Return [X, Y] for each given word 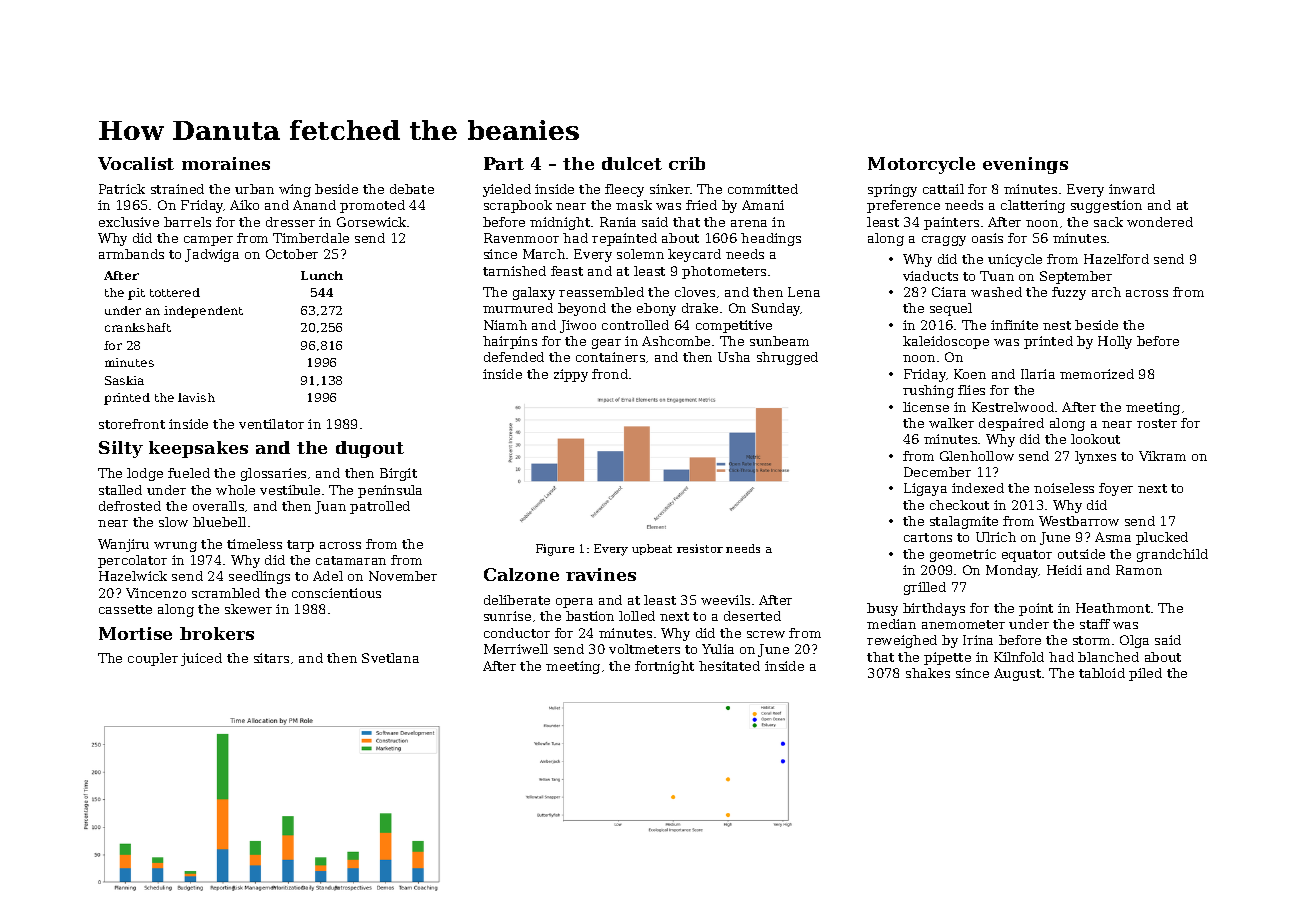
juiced [201, 659]
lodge [145, 474]
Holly [1115, 342]
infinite [1014, 325]
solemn [640, 254]
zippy [571, 375]
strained [177, 189]
